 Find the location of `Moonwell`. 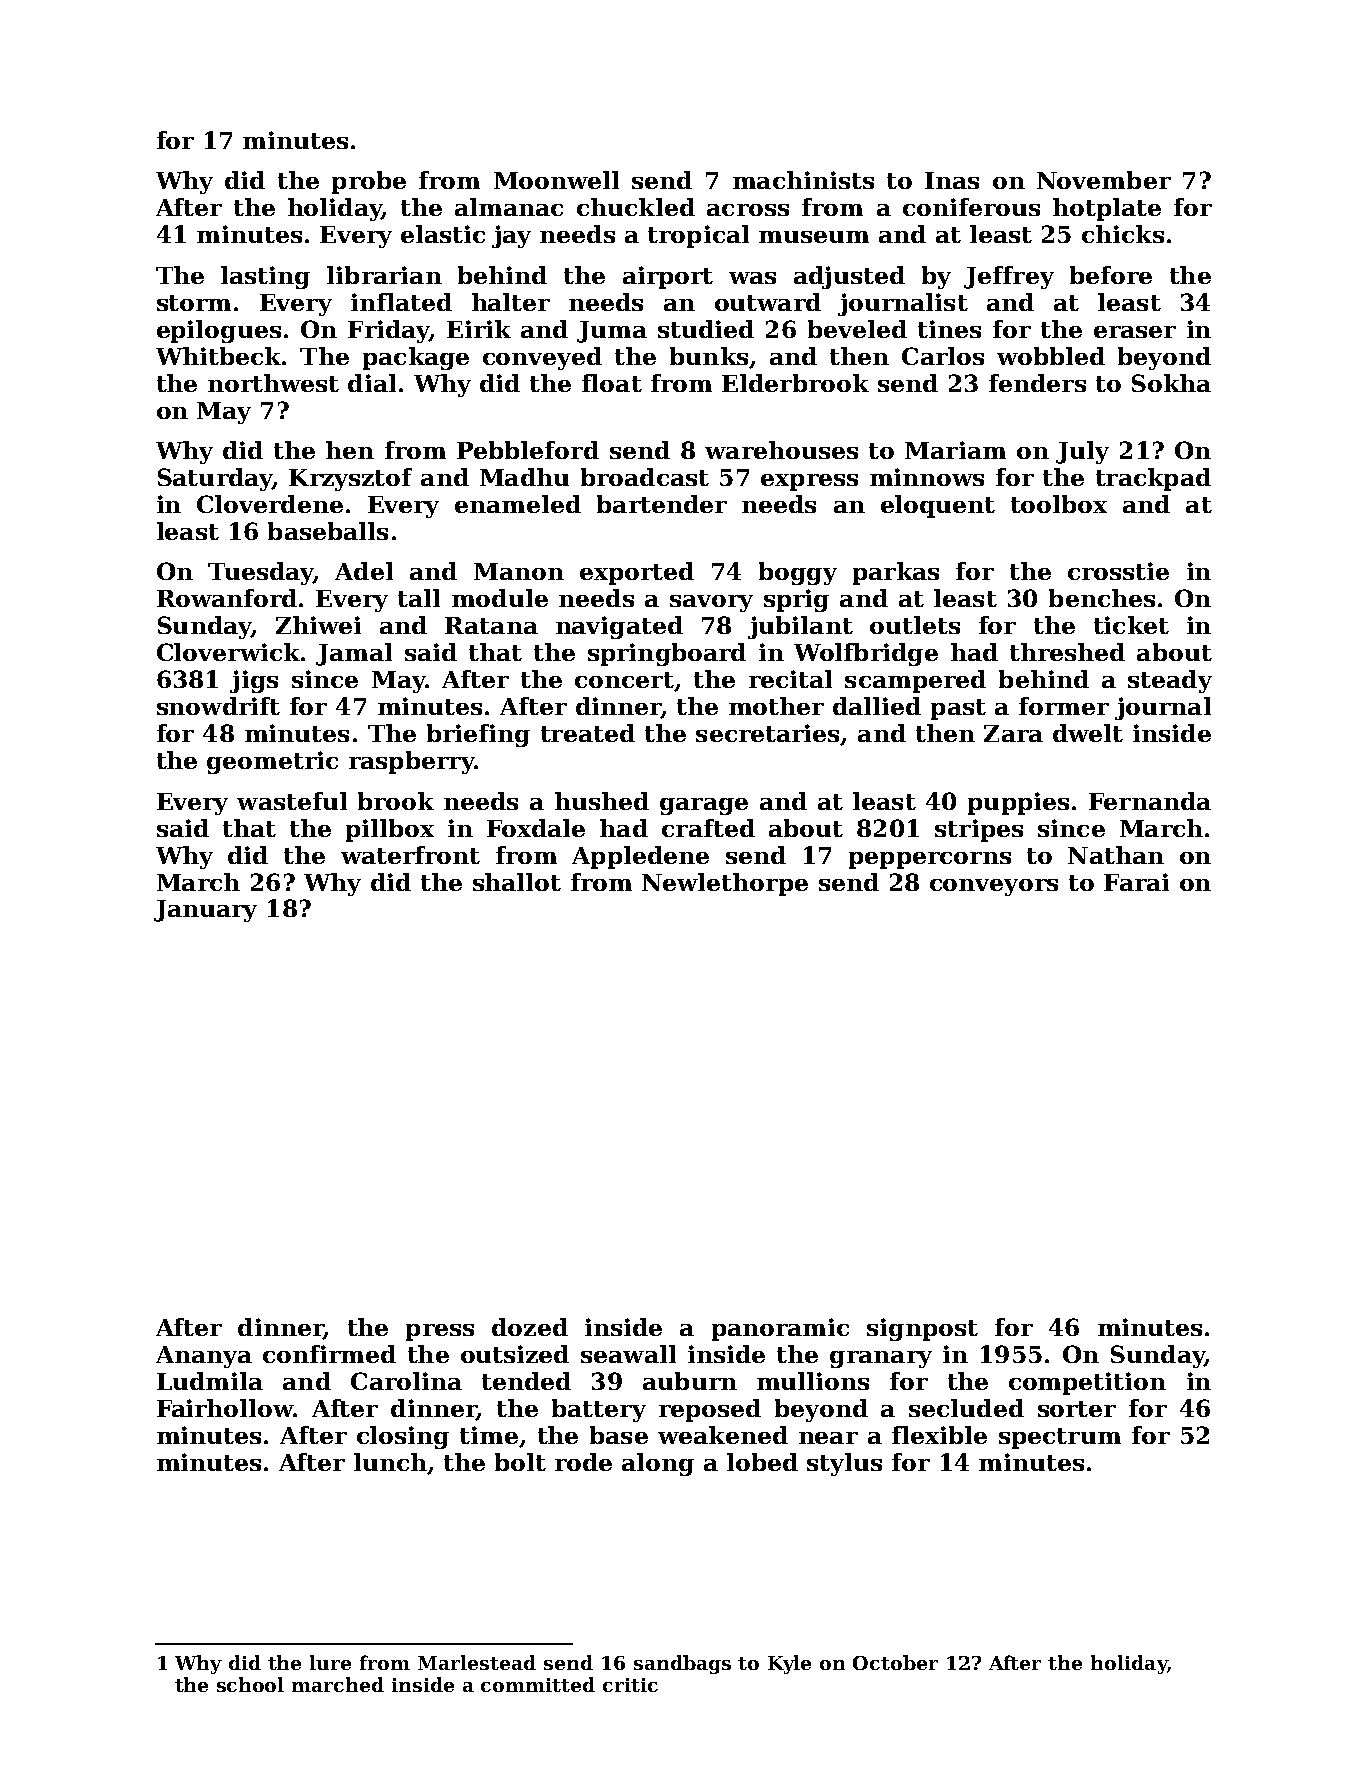

Moonwell is located at coordinates (556, 180).
